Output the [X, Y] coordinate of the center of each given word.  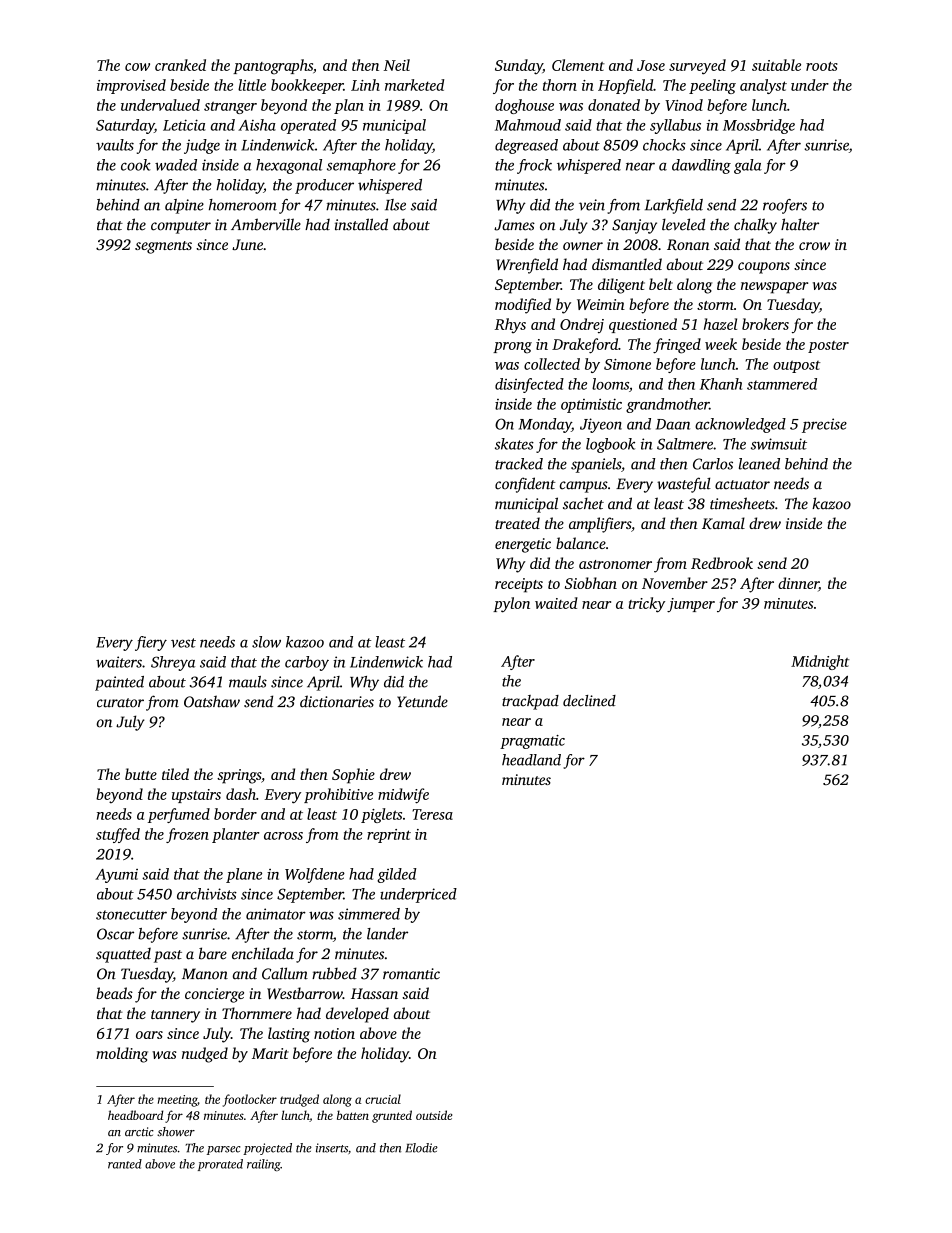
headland [531, 760]
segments [163, 247]
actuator [742, 485]
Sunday [519, 67]
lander [387, 934]
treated [517, 523]
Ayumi [116, 876]
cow [137, 67]
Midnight [820, 662]
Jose [651, 65]
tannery [175, 1016]
